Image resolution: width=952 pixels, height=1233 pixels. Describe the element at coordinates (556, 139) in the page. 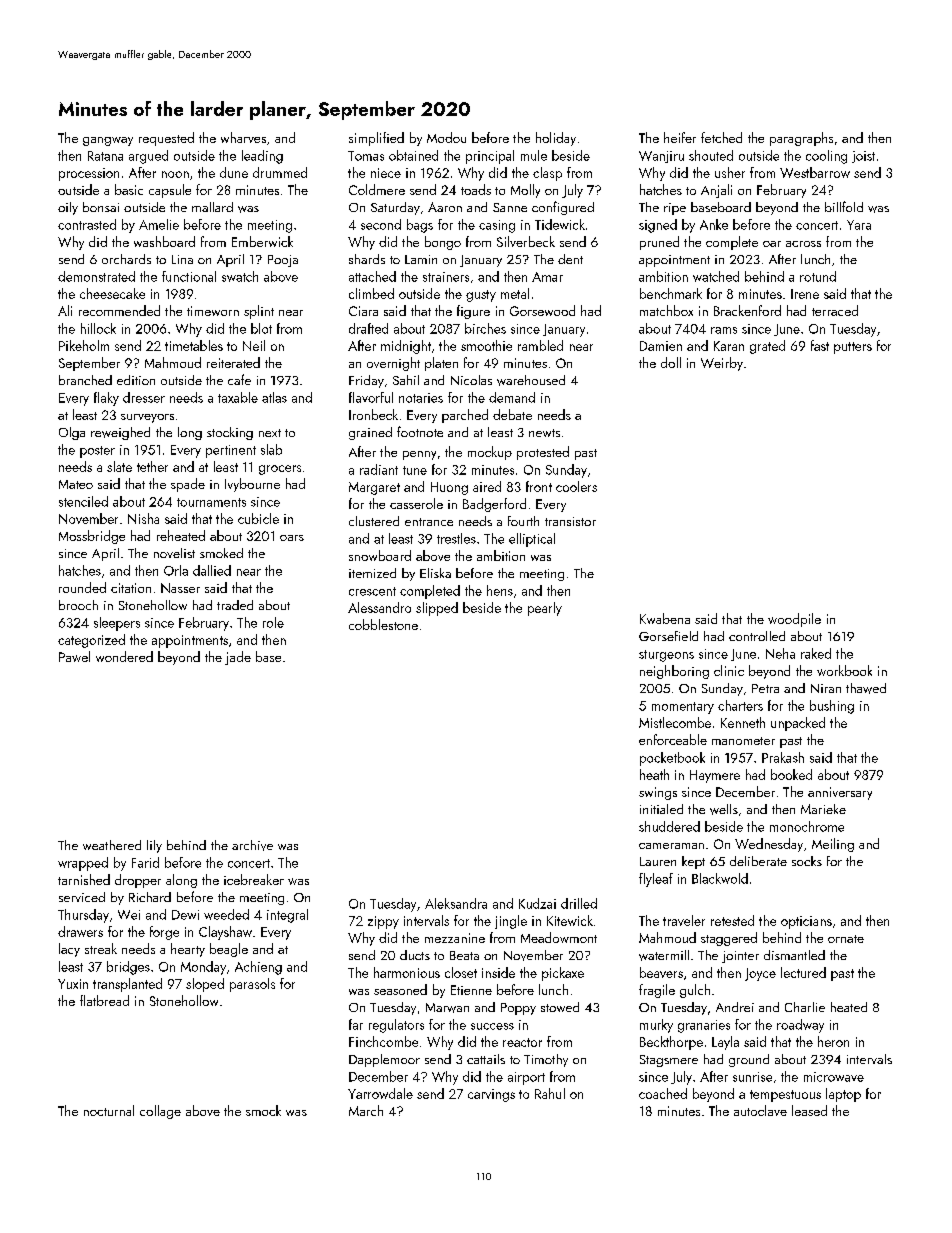

I see `holiday` at that location.
